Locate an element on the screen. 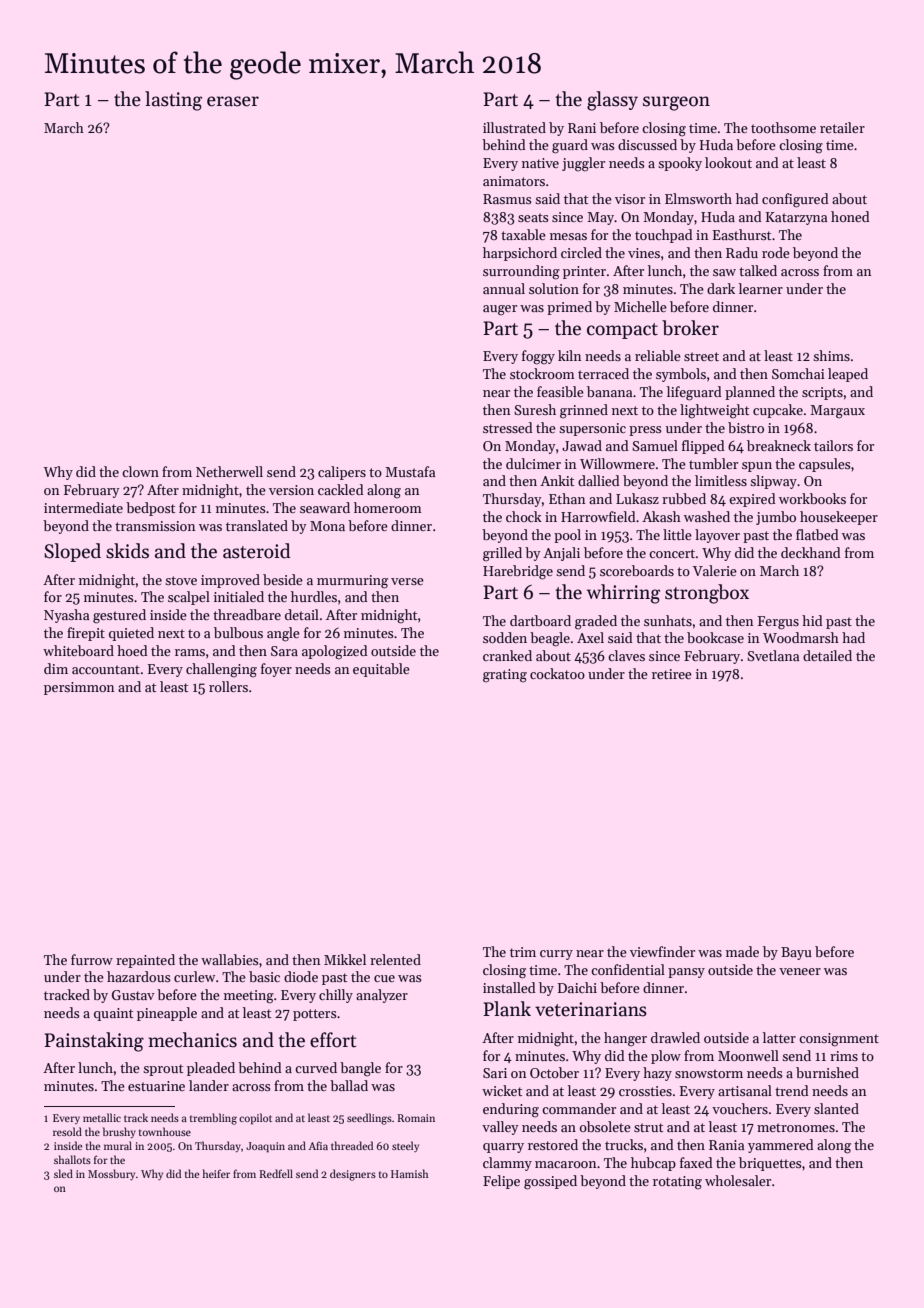  eraser is located at coordinates (233, 101).
